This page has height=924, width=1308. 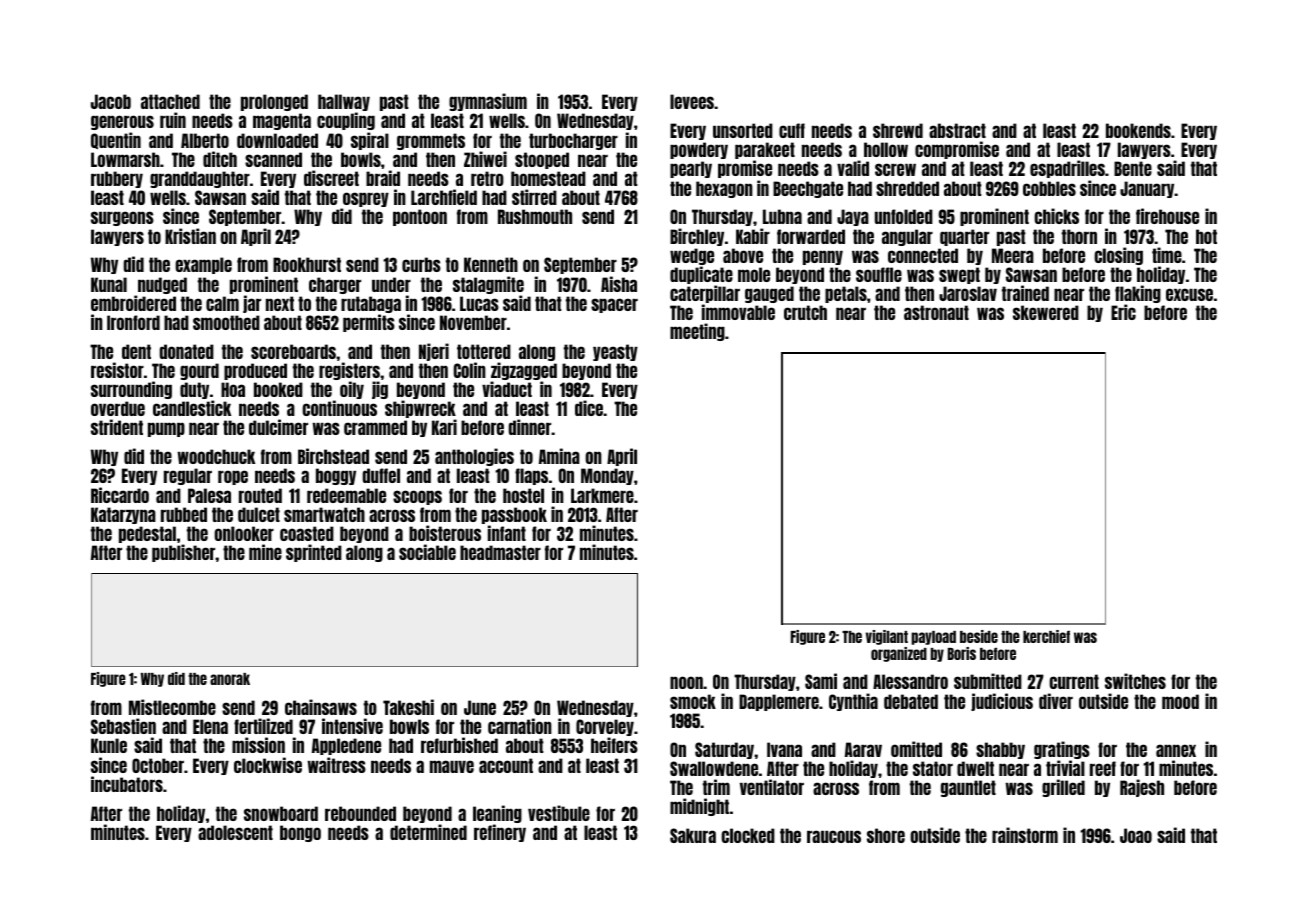 What do you see at coordinates (220, 159) in the page?
I see `ditch` at bounding box center [220, 159].
